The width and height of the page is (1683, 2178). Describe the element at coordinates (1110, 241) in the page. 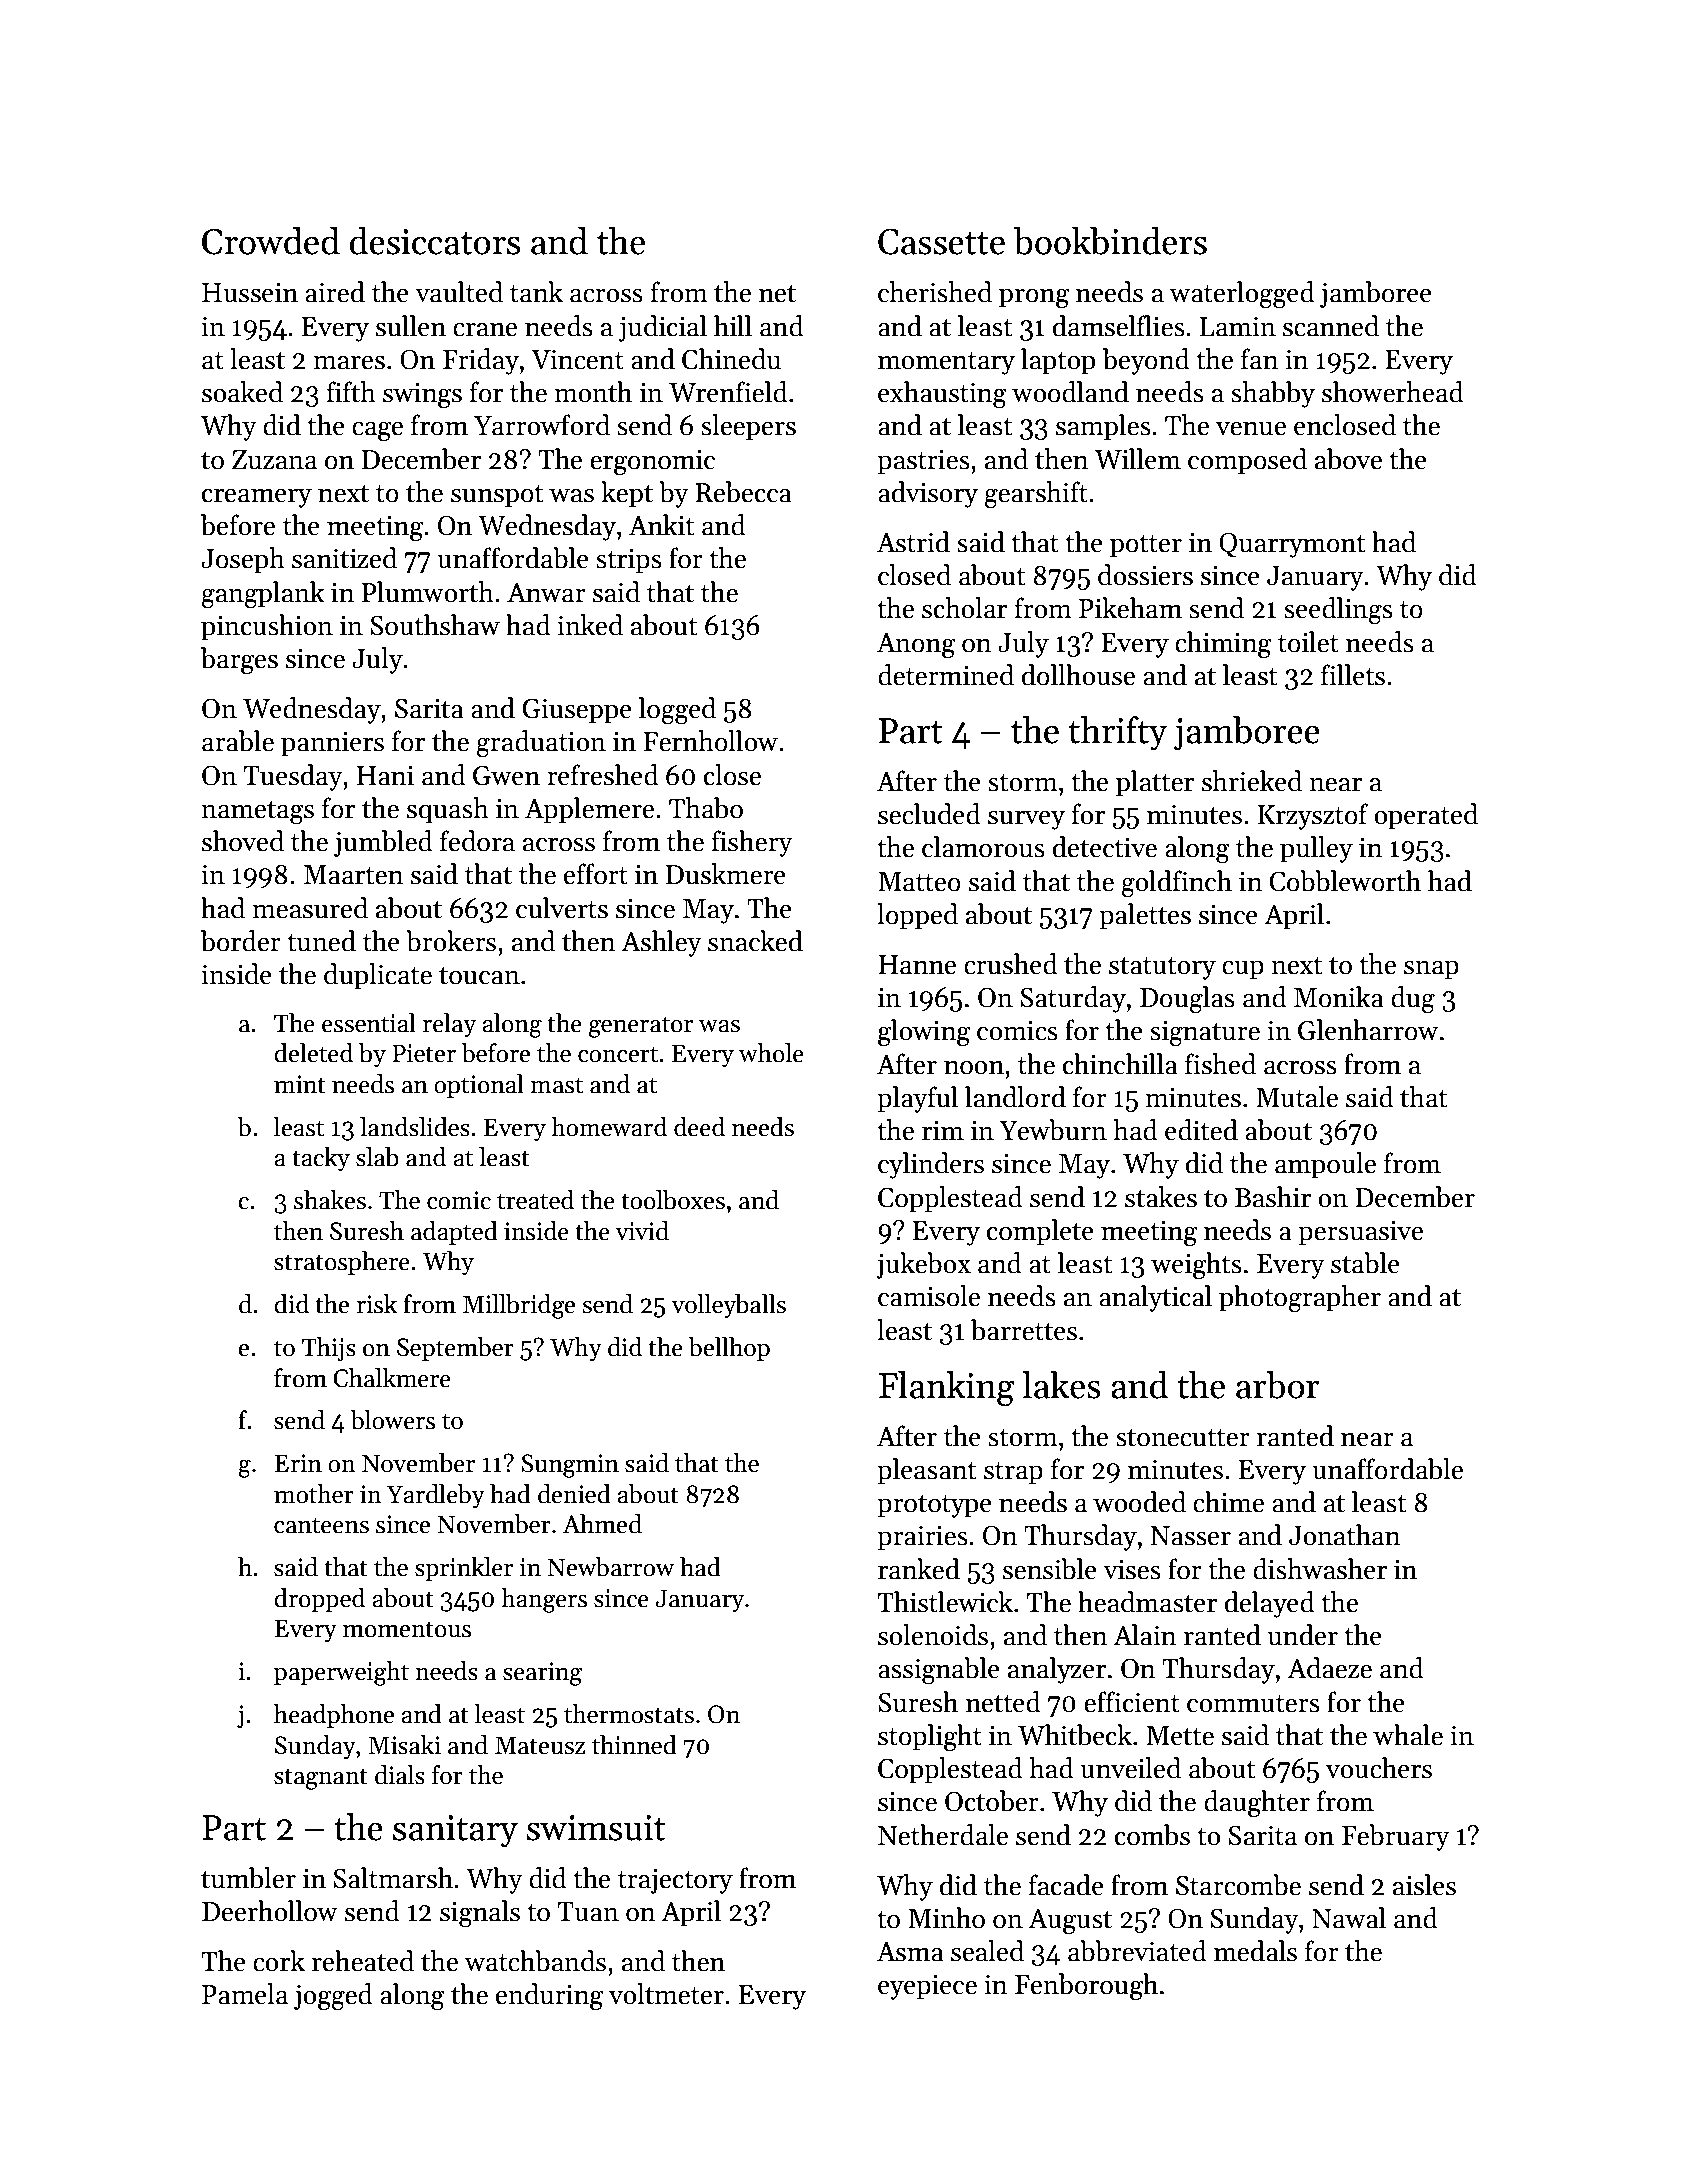

I see `bookbinders` at that location.
